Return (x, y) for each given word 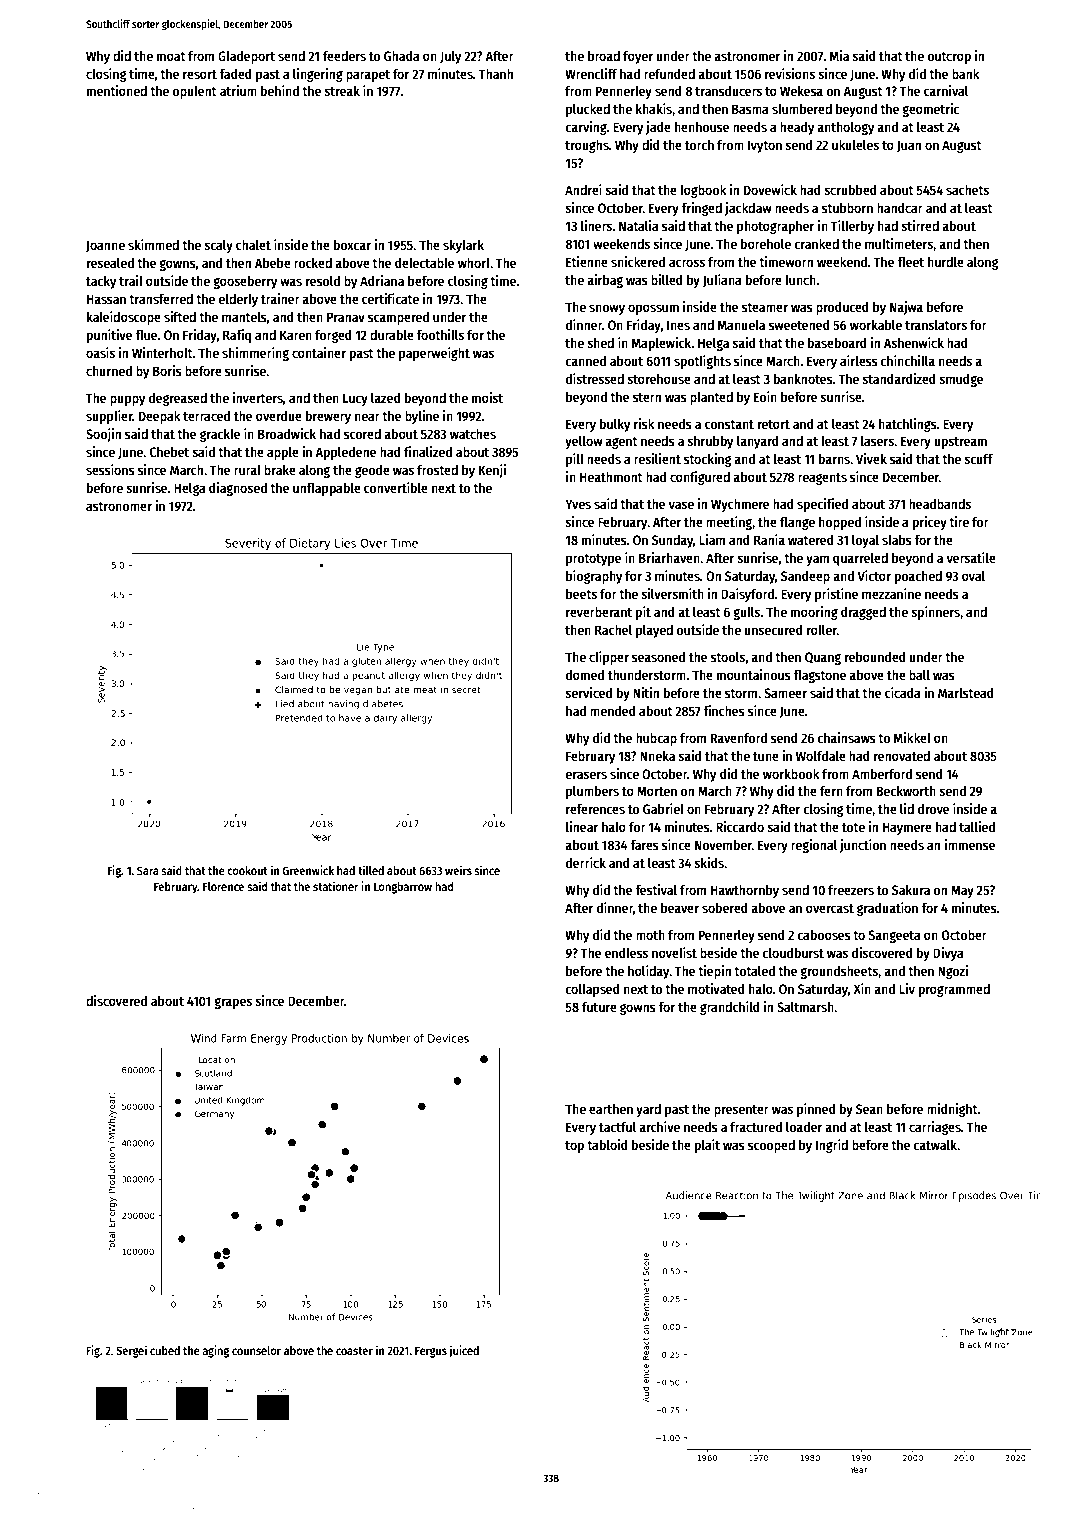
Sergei (131, 1351)
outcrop (949, 58)
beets (581, 593)
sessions (110, 469)
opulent (195, 92)
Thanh (496, 73)
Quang (823, 658)
